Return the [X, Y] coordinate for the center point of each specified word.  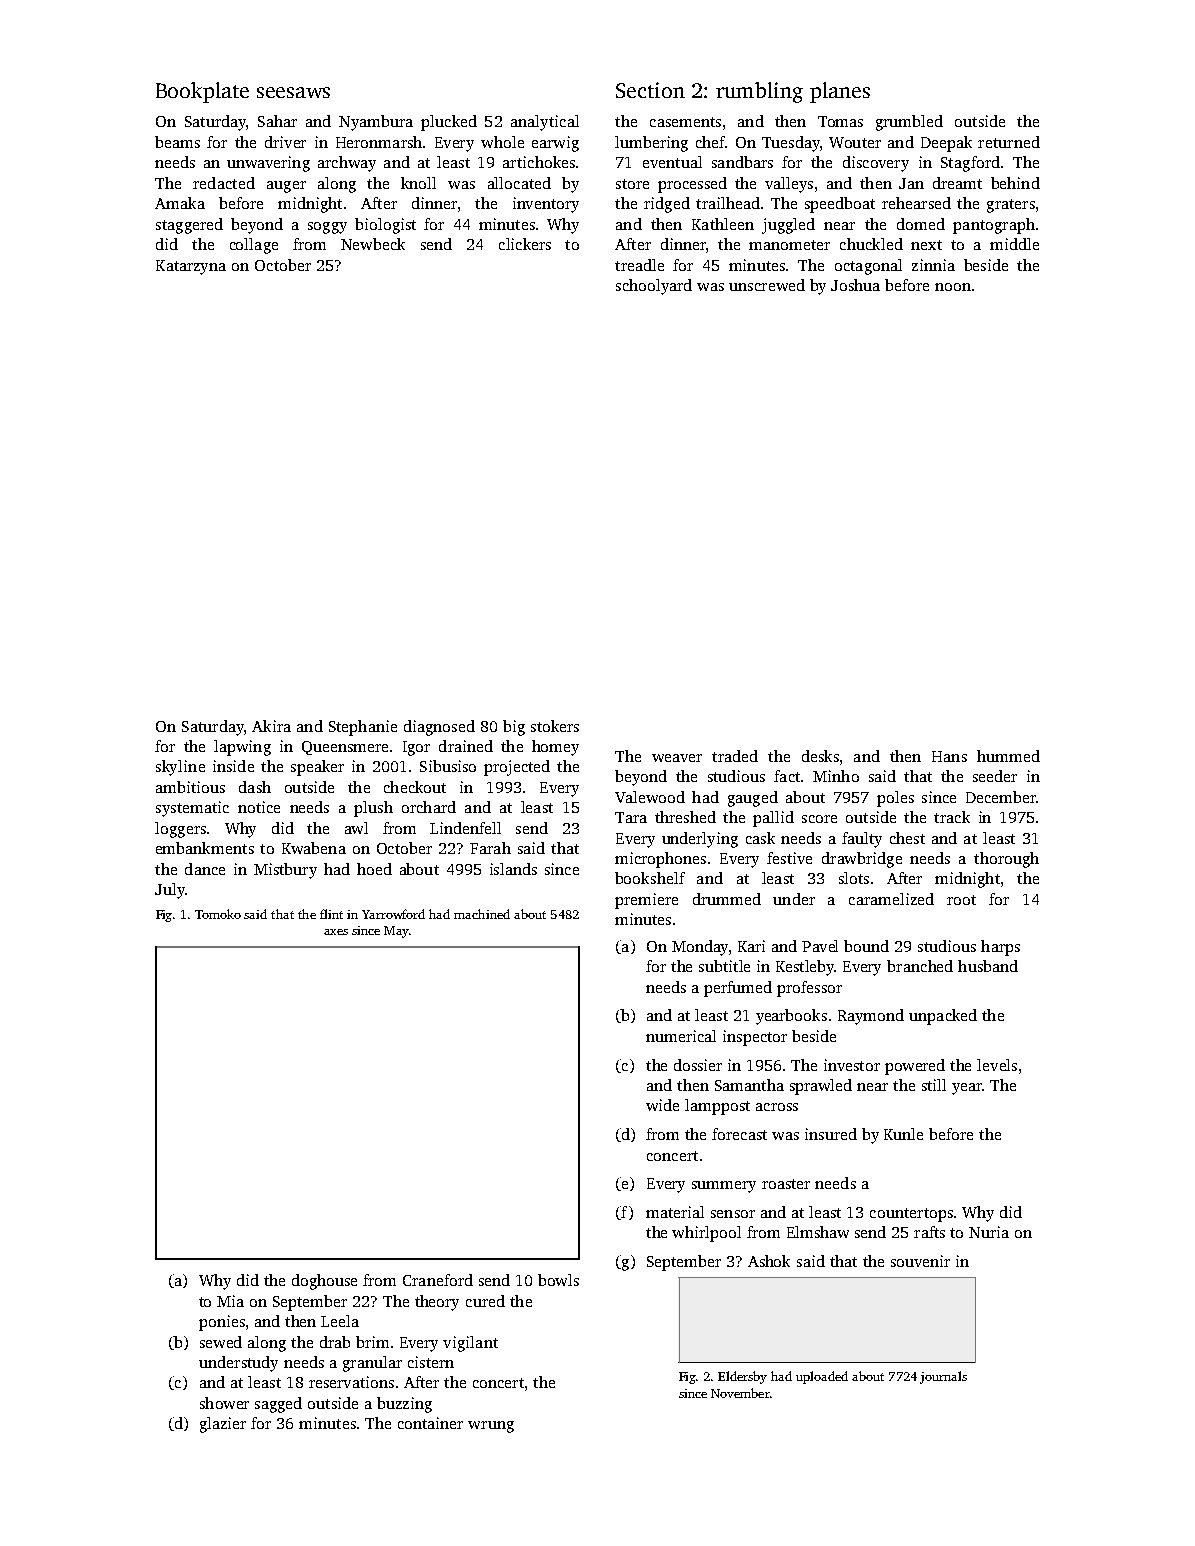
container [430, 1423]
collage [254, 246]
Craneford [438, 1280]
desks [820, 756]
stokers [555, 726]
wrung [491, 1427]
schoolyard [654, 287]
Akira [271, 726]
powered [915, 1067]
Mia [230, 1301]
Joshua [855, 285]
